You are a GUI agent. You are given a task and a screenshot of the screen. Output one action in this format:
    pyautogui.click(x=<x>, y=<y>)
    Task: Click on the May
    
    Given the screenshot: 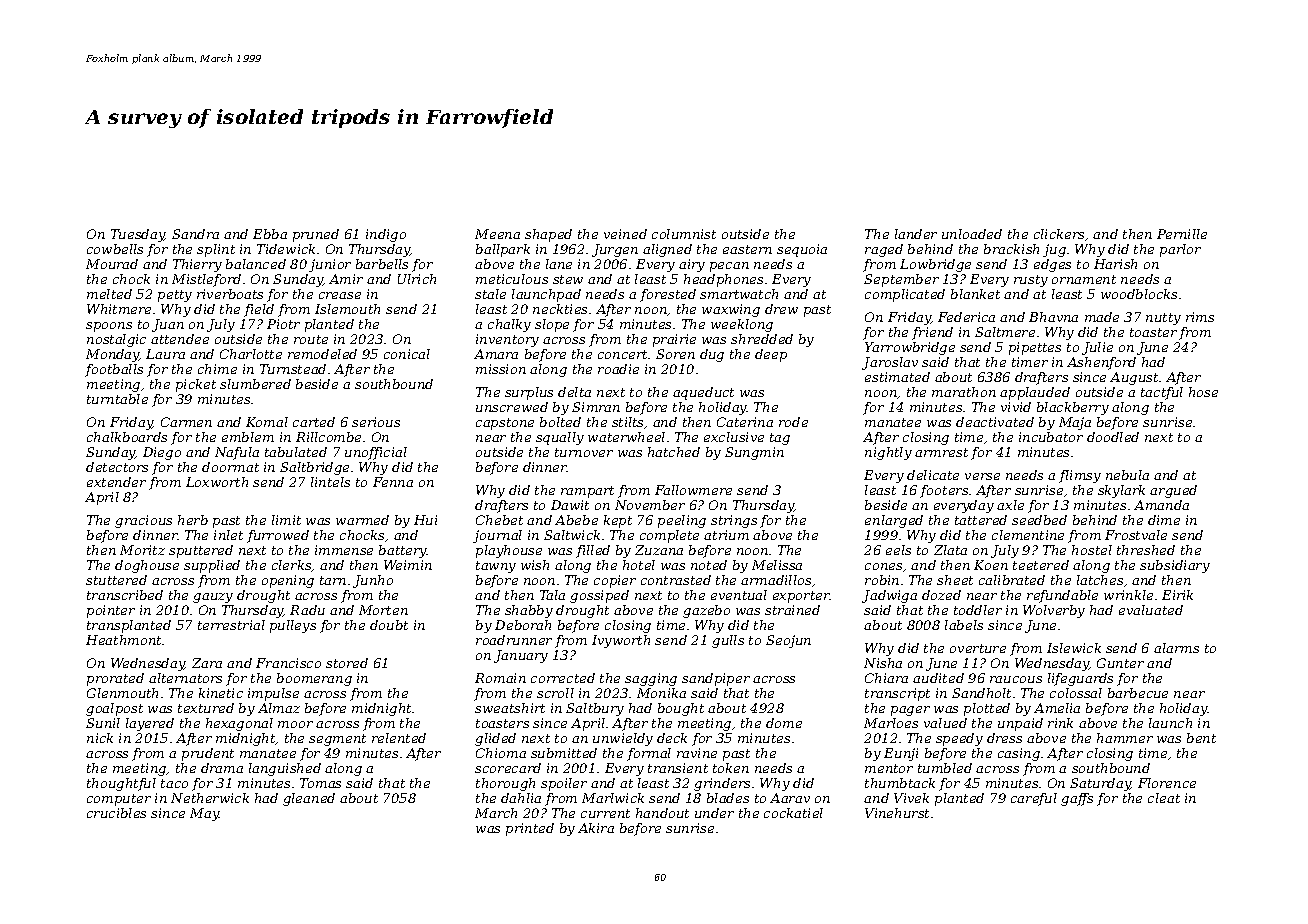 What is the action you would take?
    pyautogui.click(x=204, y=814)
